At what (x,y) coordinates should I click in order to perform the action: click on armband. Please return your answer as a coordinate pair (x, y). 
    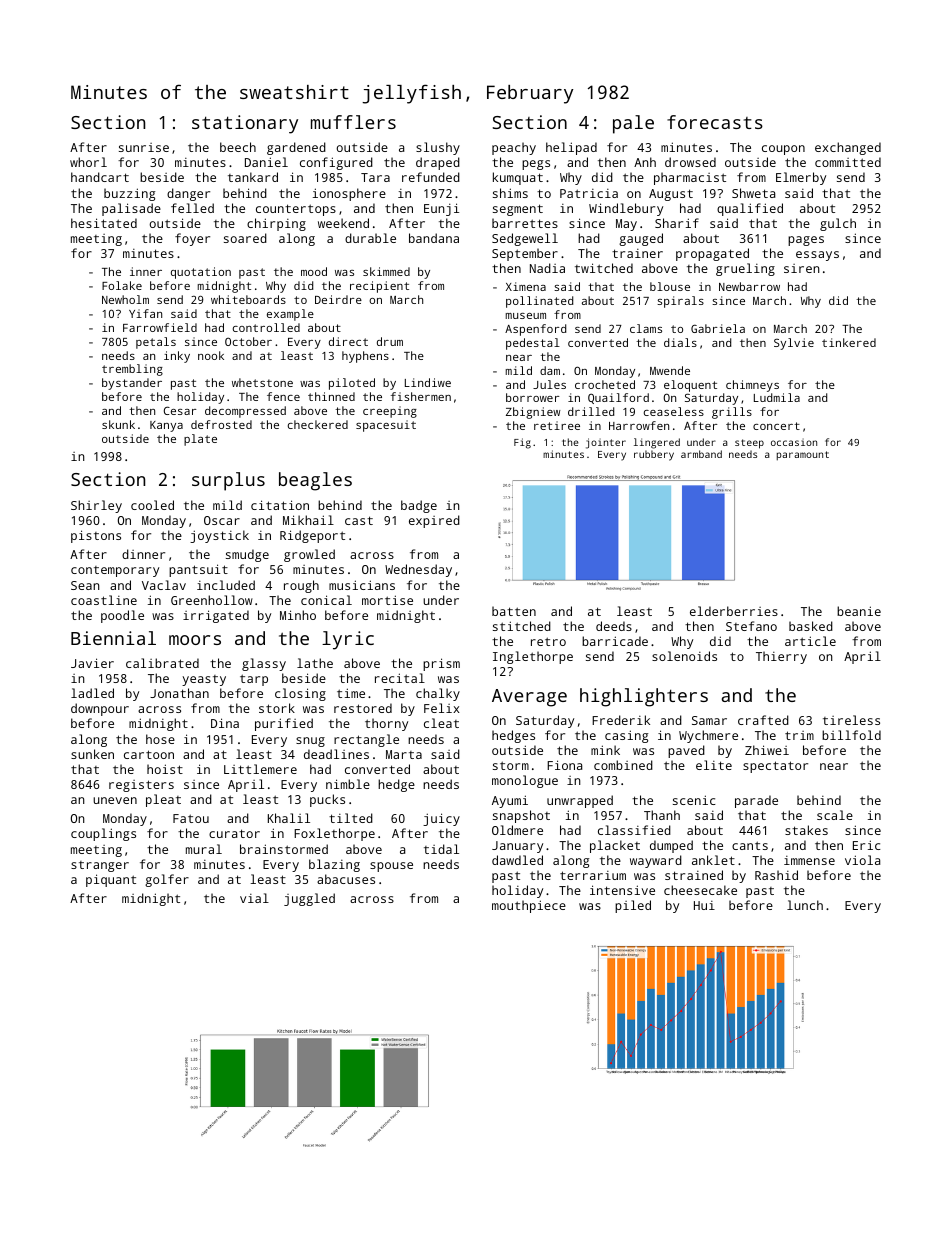
    Looking at the image, I should click on (701, 454).
